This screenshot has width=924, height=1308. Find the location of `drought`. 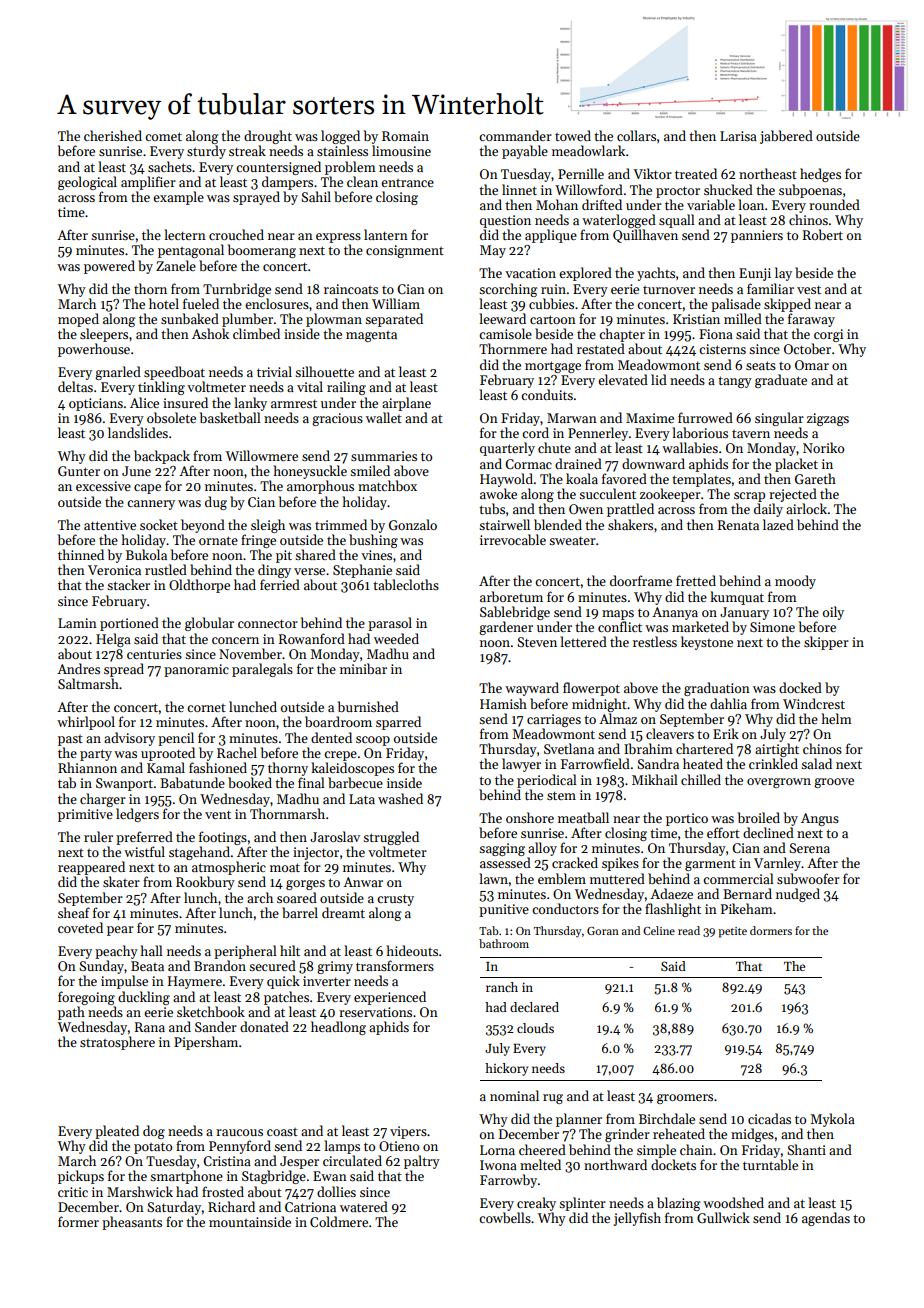

drought is located at coordinates (268, 137).
